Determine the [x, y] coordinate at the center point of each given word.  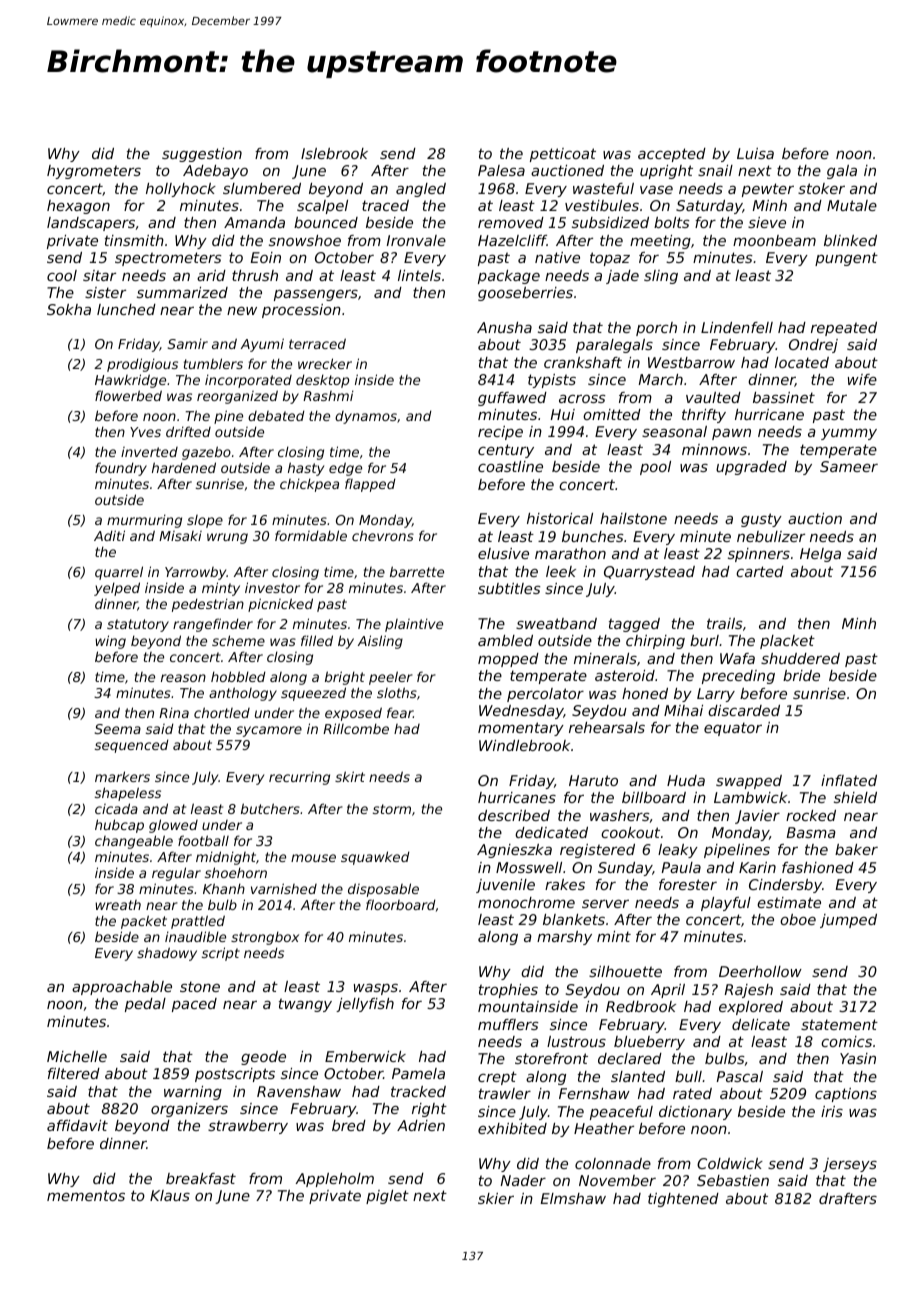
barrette [417, 571]
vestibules [602, 205]
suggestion [202, 155]
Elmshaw [573, 1198]
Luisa [755, 153]
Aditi [109, 535]
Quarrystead [649, 573]
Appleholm [335, 1180]
